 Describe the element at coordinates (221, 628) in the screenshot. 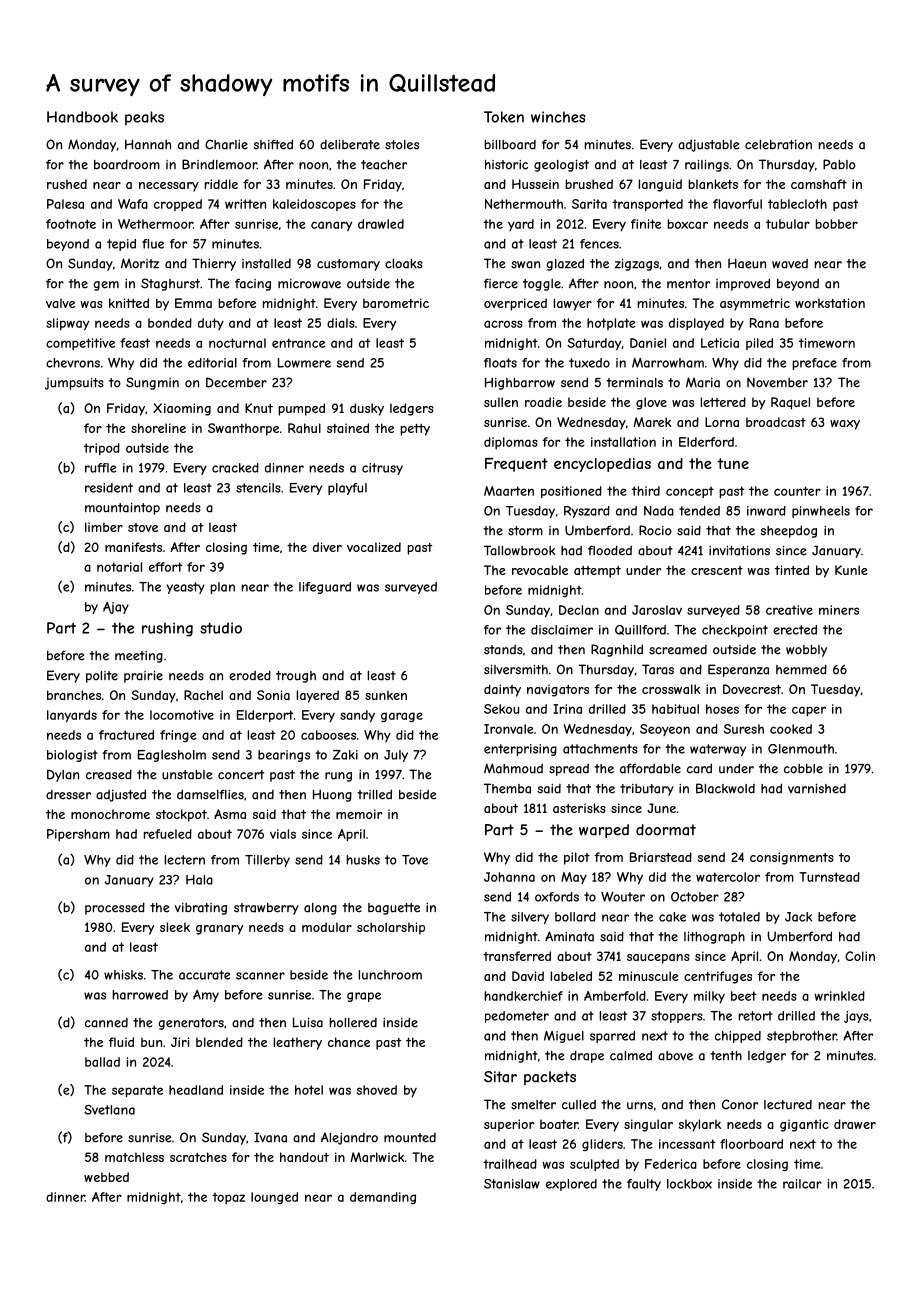

I see `studio` at that location.
